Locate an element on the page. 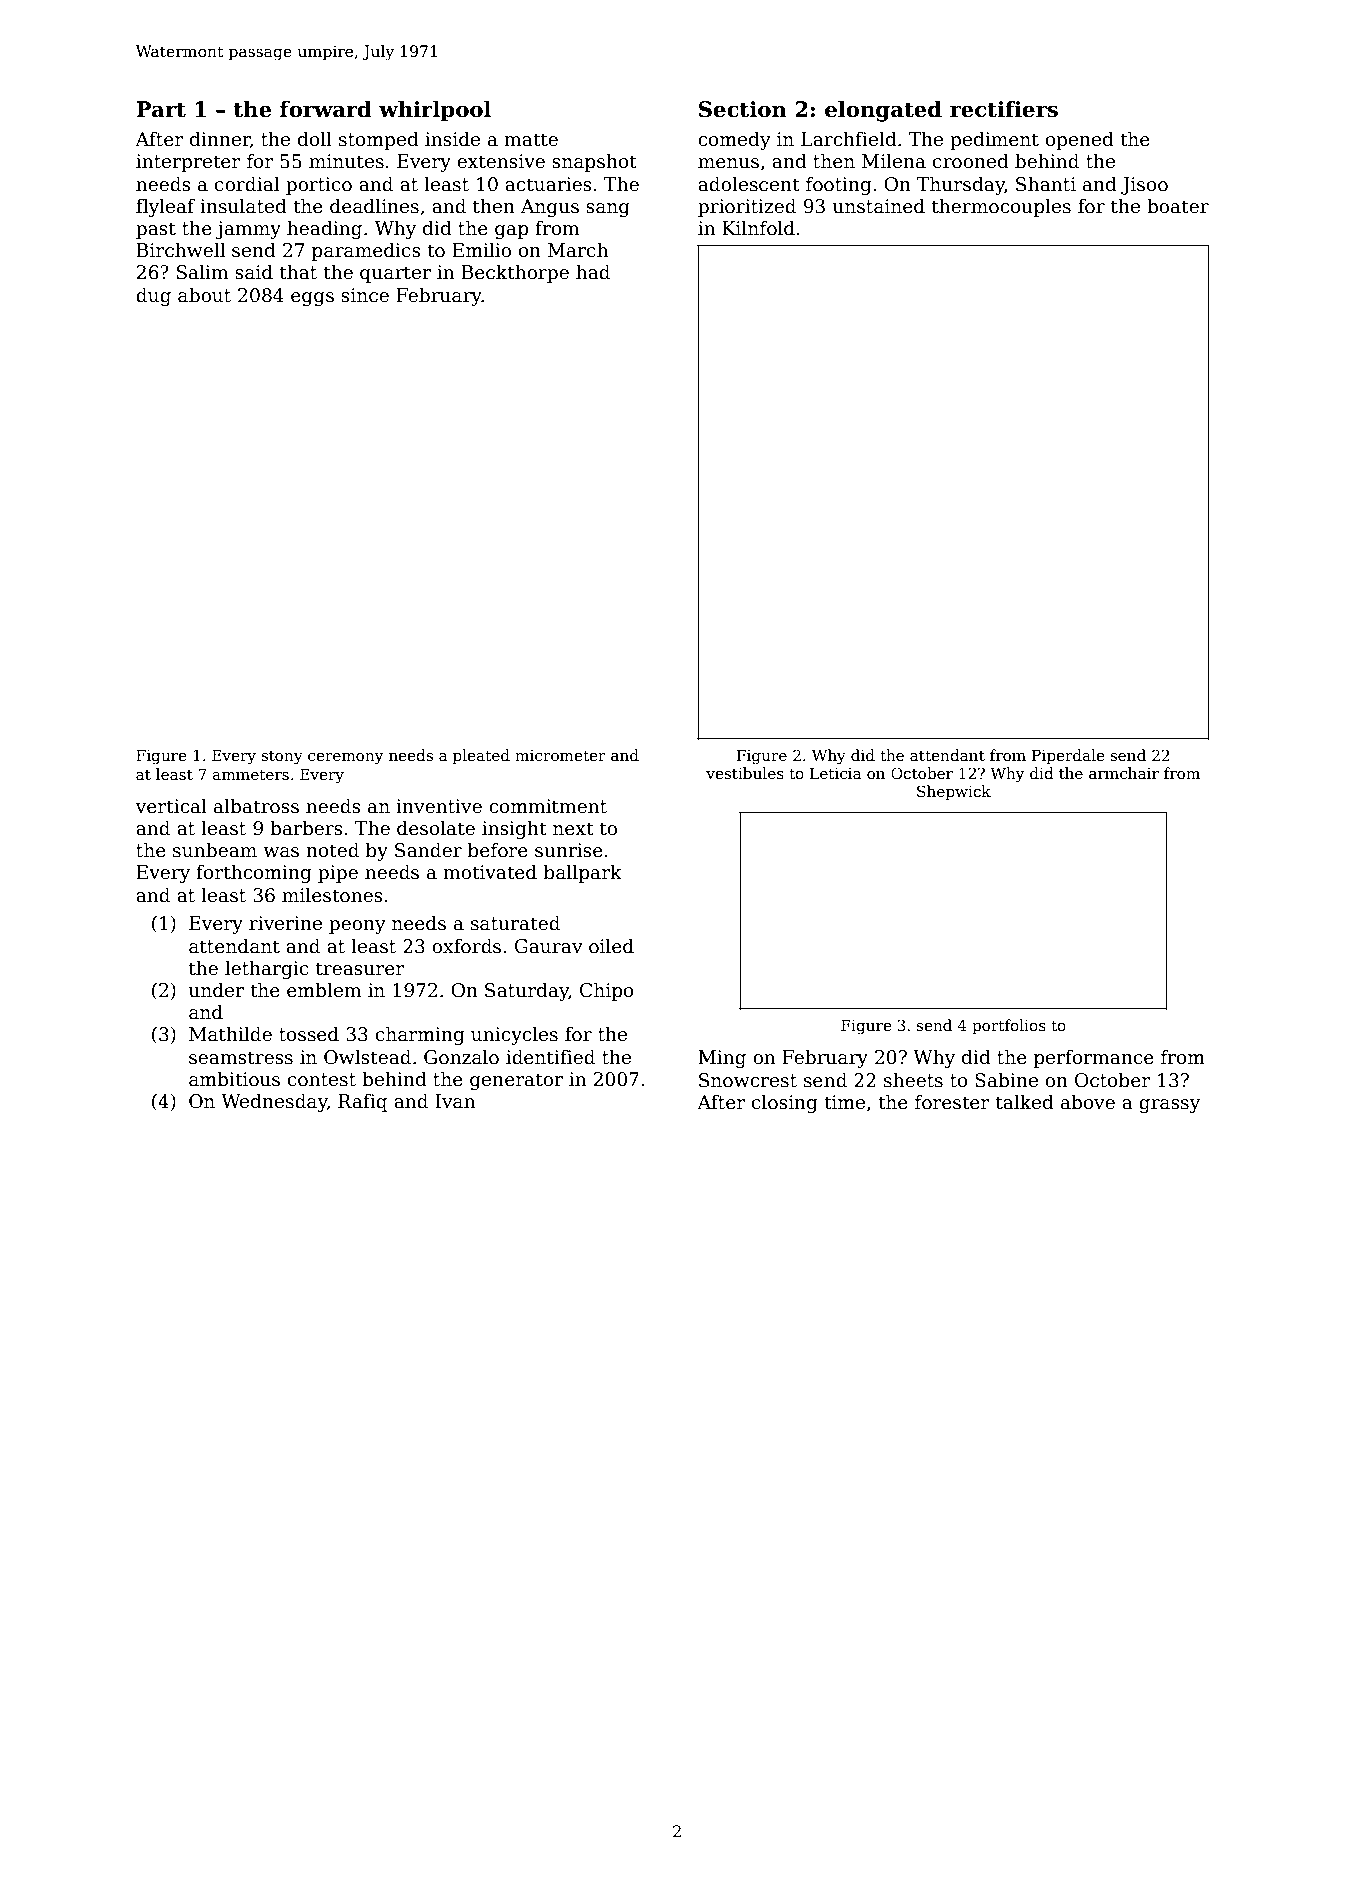 This page has width=1345, height=1902. Part is located at coordinates (161, 109).
